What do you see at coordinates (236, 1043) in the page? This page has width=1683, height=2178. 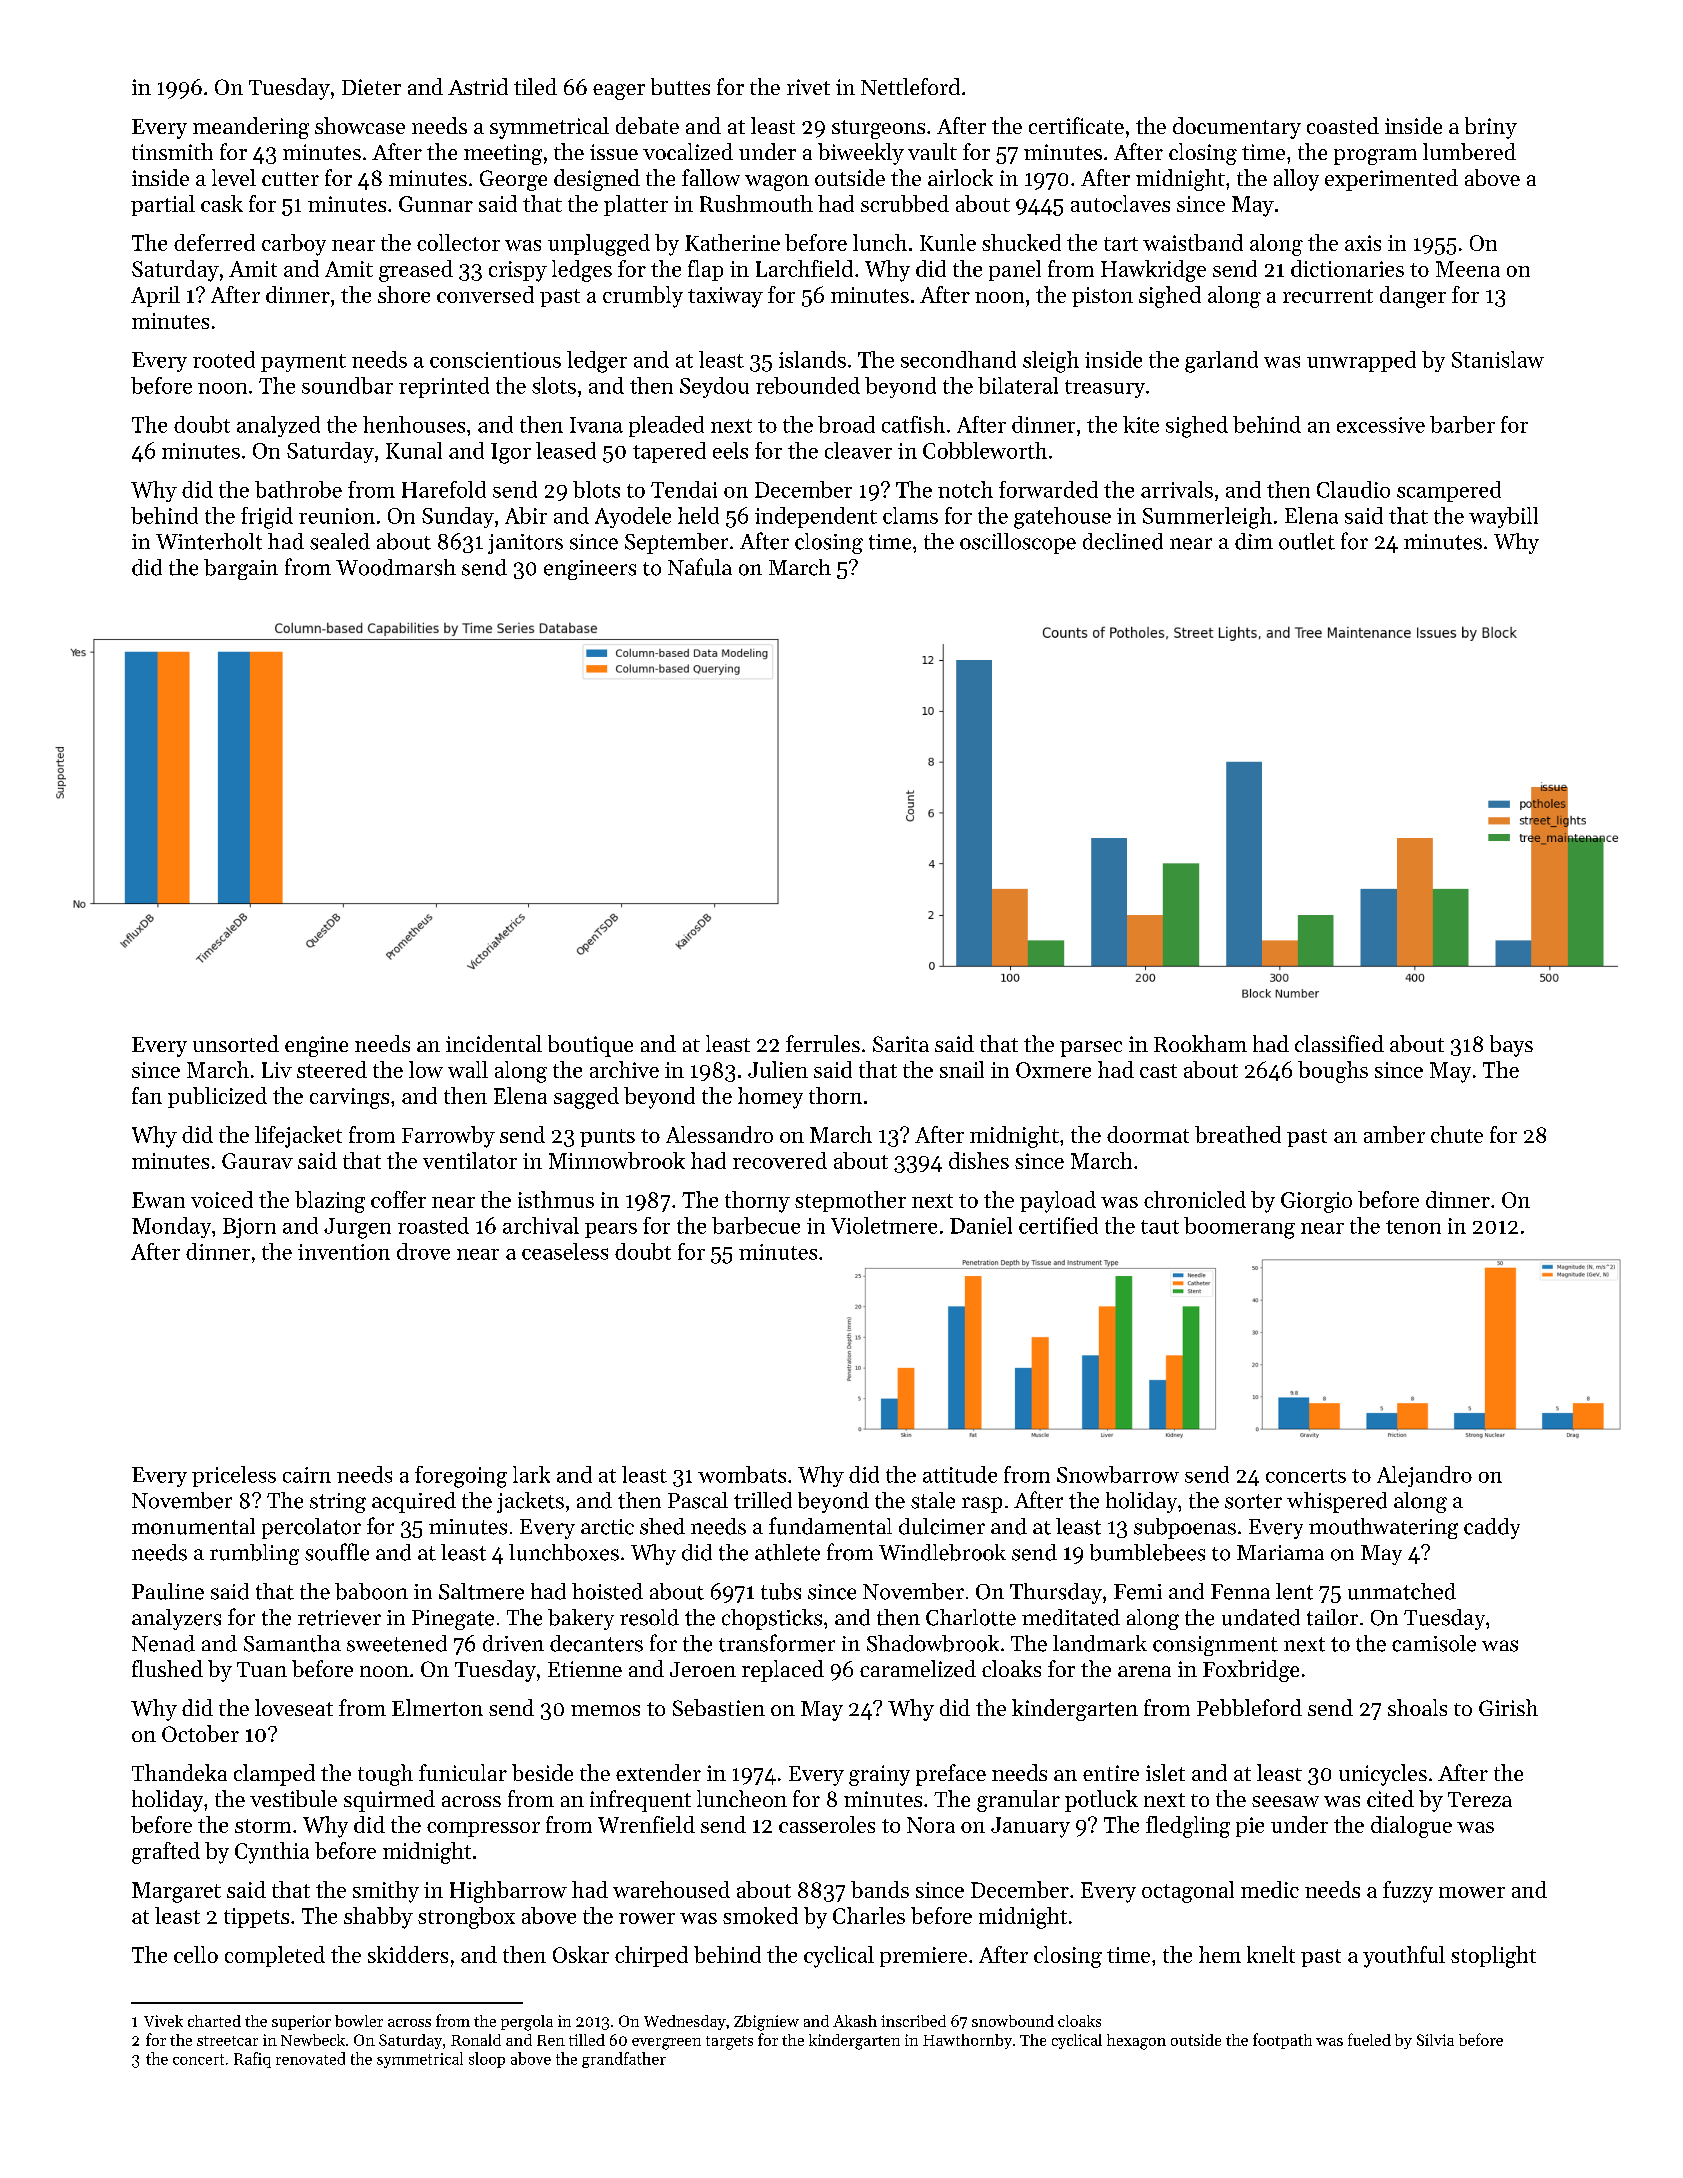 I see `unsorted` at bounding box center [236, 1043].
